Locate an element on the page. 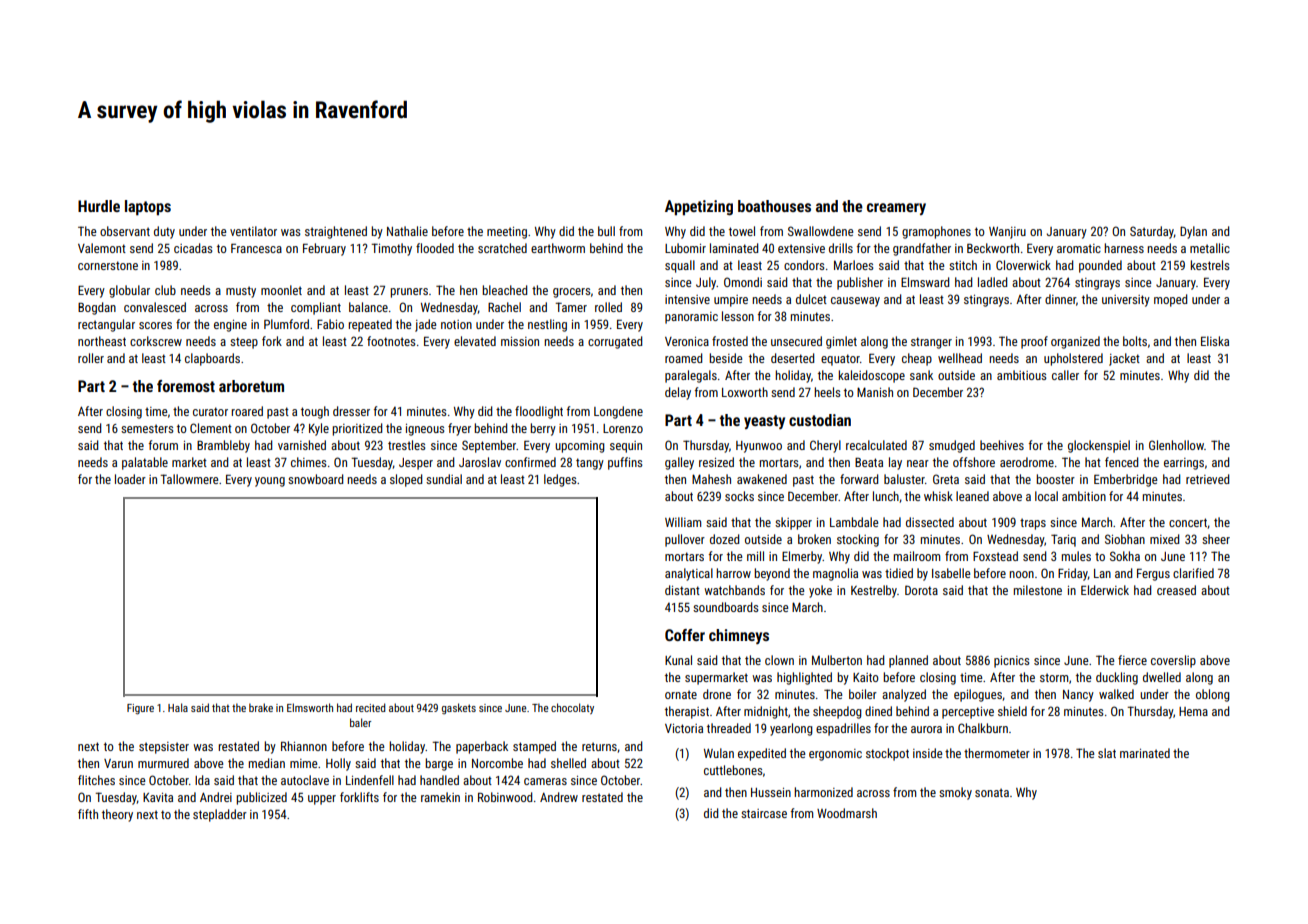 Image resolution: width=1308 pixels, height=924 pixels. Eliska is located at coordinates (1215, 341).
